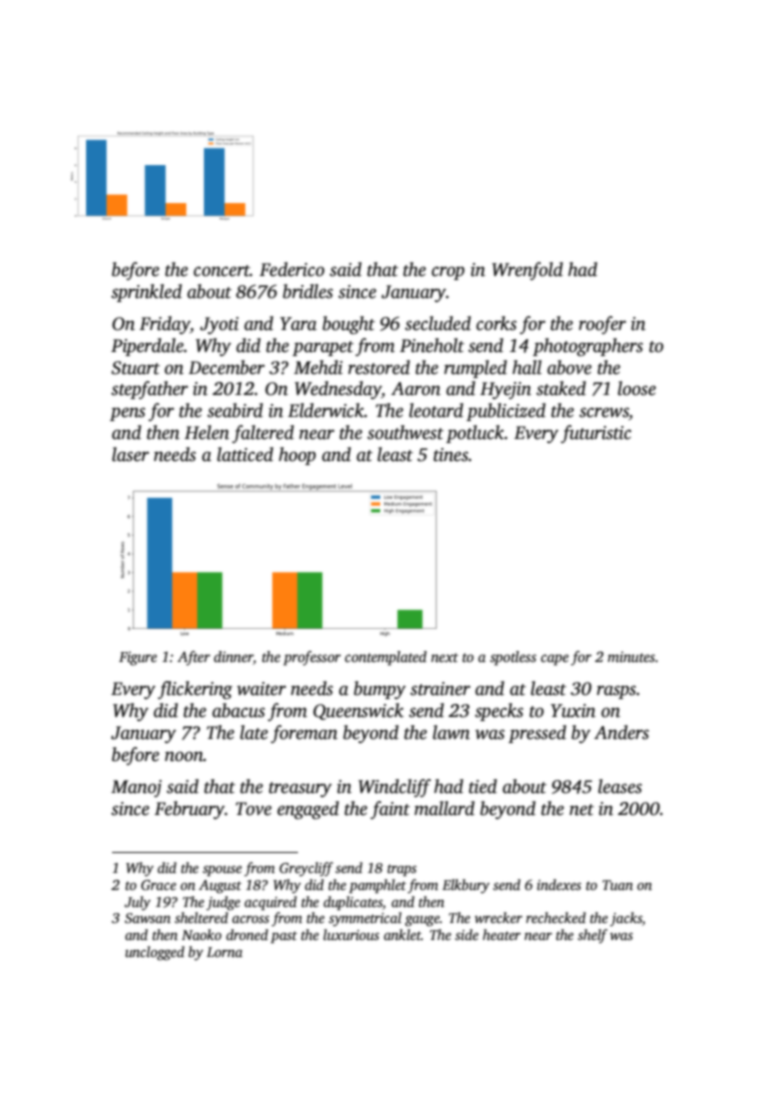 The width and height of the screenshot is (779, 1106). Describe the element at coordinates (351, 934) in the screenshot. I see `luxurious` at that location.
